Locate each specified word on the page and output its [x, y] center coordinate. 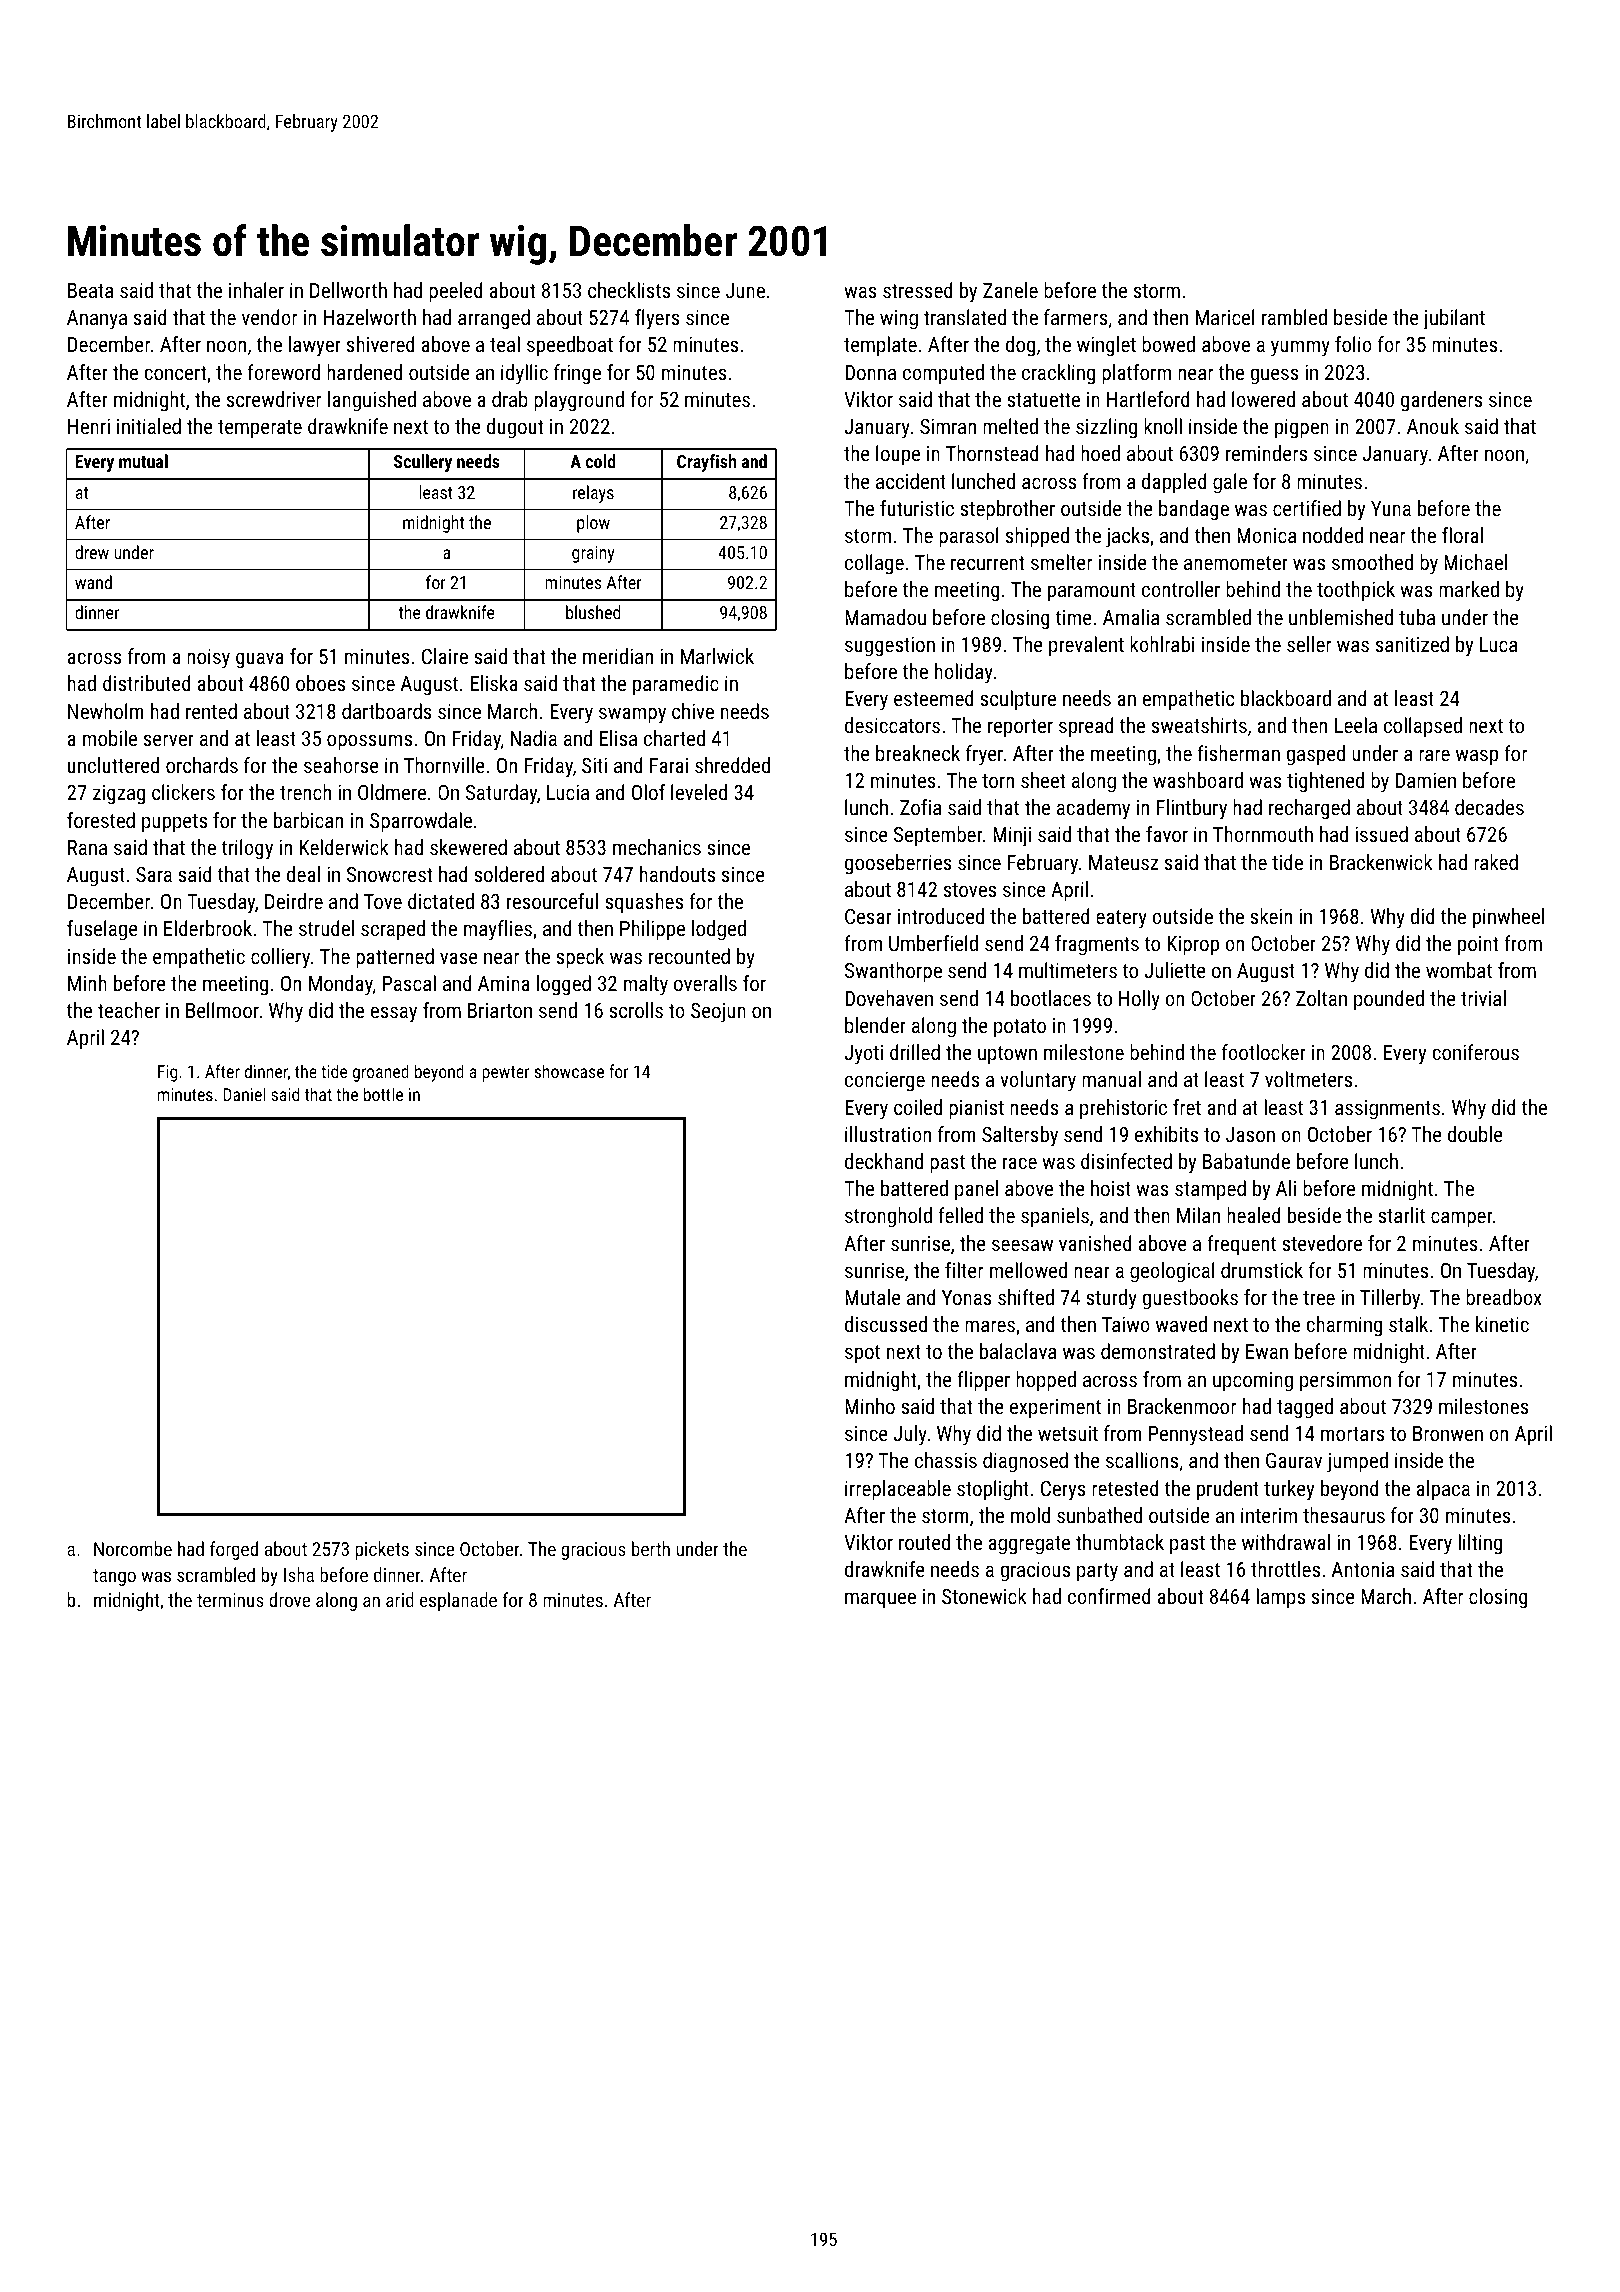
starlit [1401, 1215]
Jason [1250, 1134]
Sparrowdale [421, 822]
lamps [1280, 1598]
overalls [705, 983]
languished [372, 401]
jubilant [1454, 319]
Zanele [1010, 290]
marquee [880, 1600]
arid [400, 1599]
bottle [383, 1094]
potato [1020, 1028]
